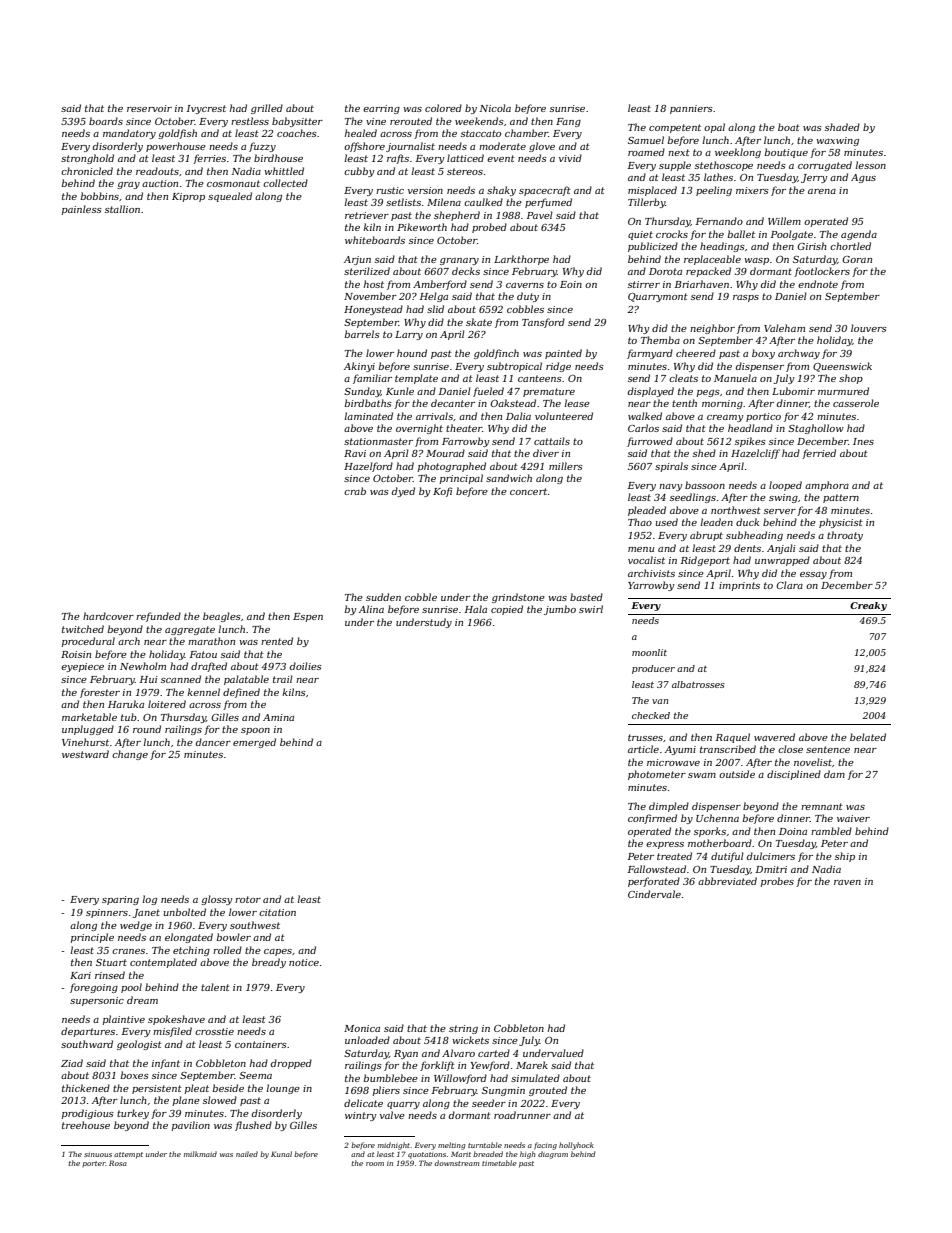 This screenshot has width=952, height=1233. What do you see at coordinates (654, 894) in the screenshot?
I see `Cindervale` at bounding box center [654, 894].
